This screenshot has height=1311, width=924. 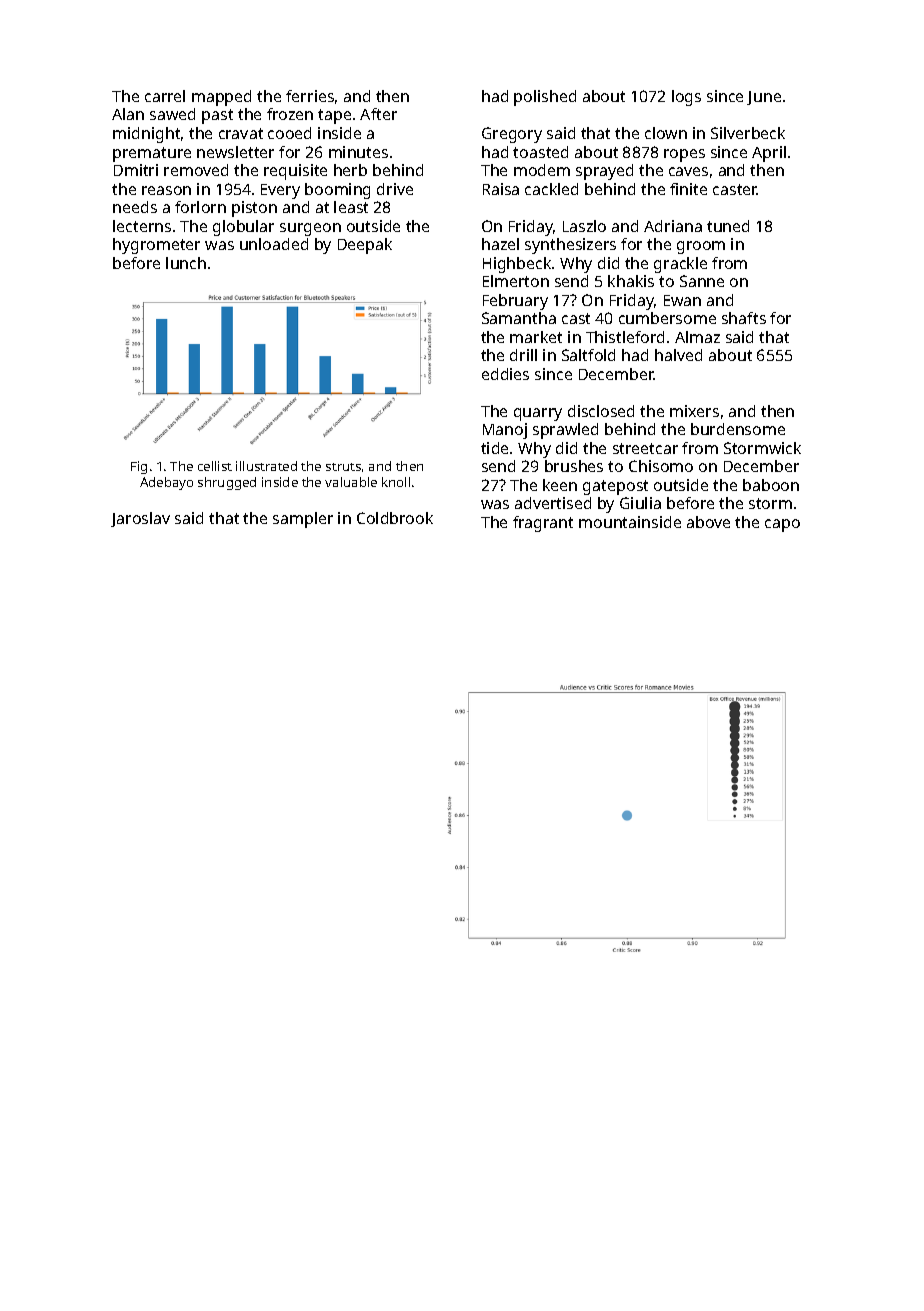 What do you see at coordinates (523, 355) in the screenshot?
I see `drill` at bounding box center [523, 355].
